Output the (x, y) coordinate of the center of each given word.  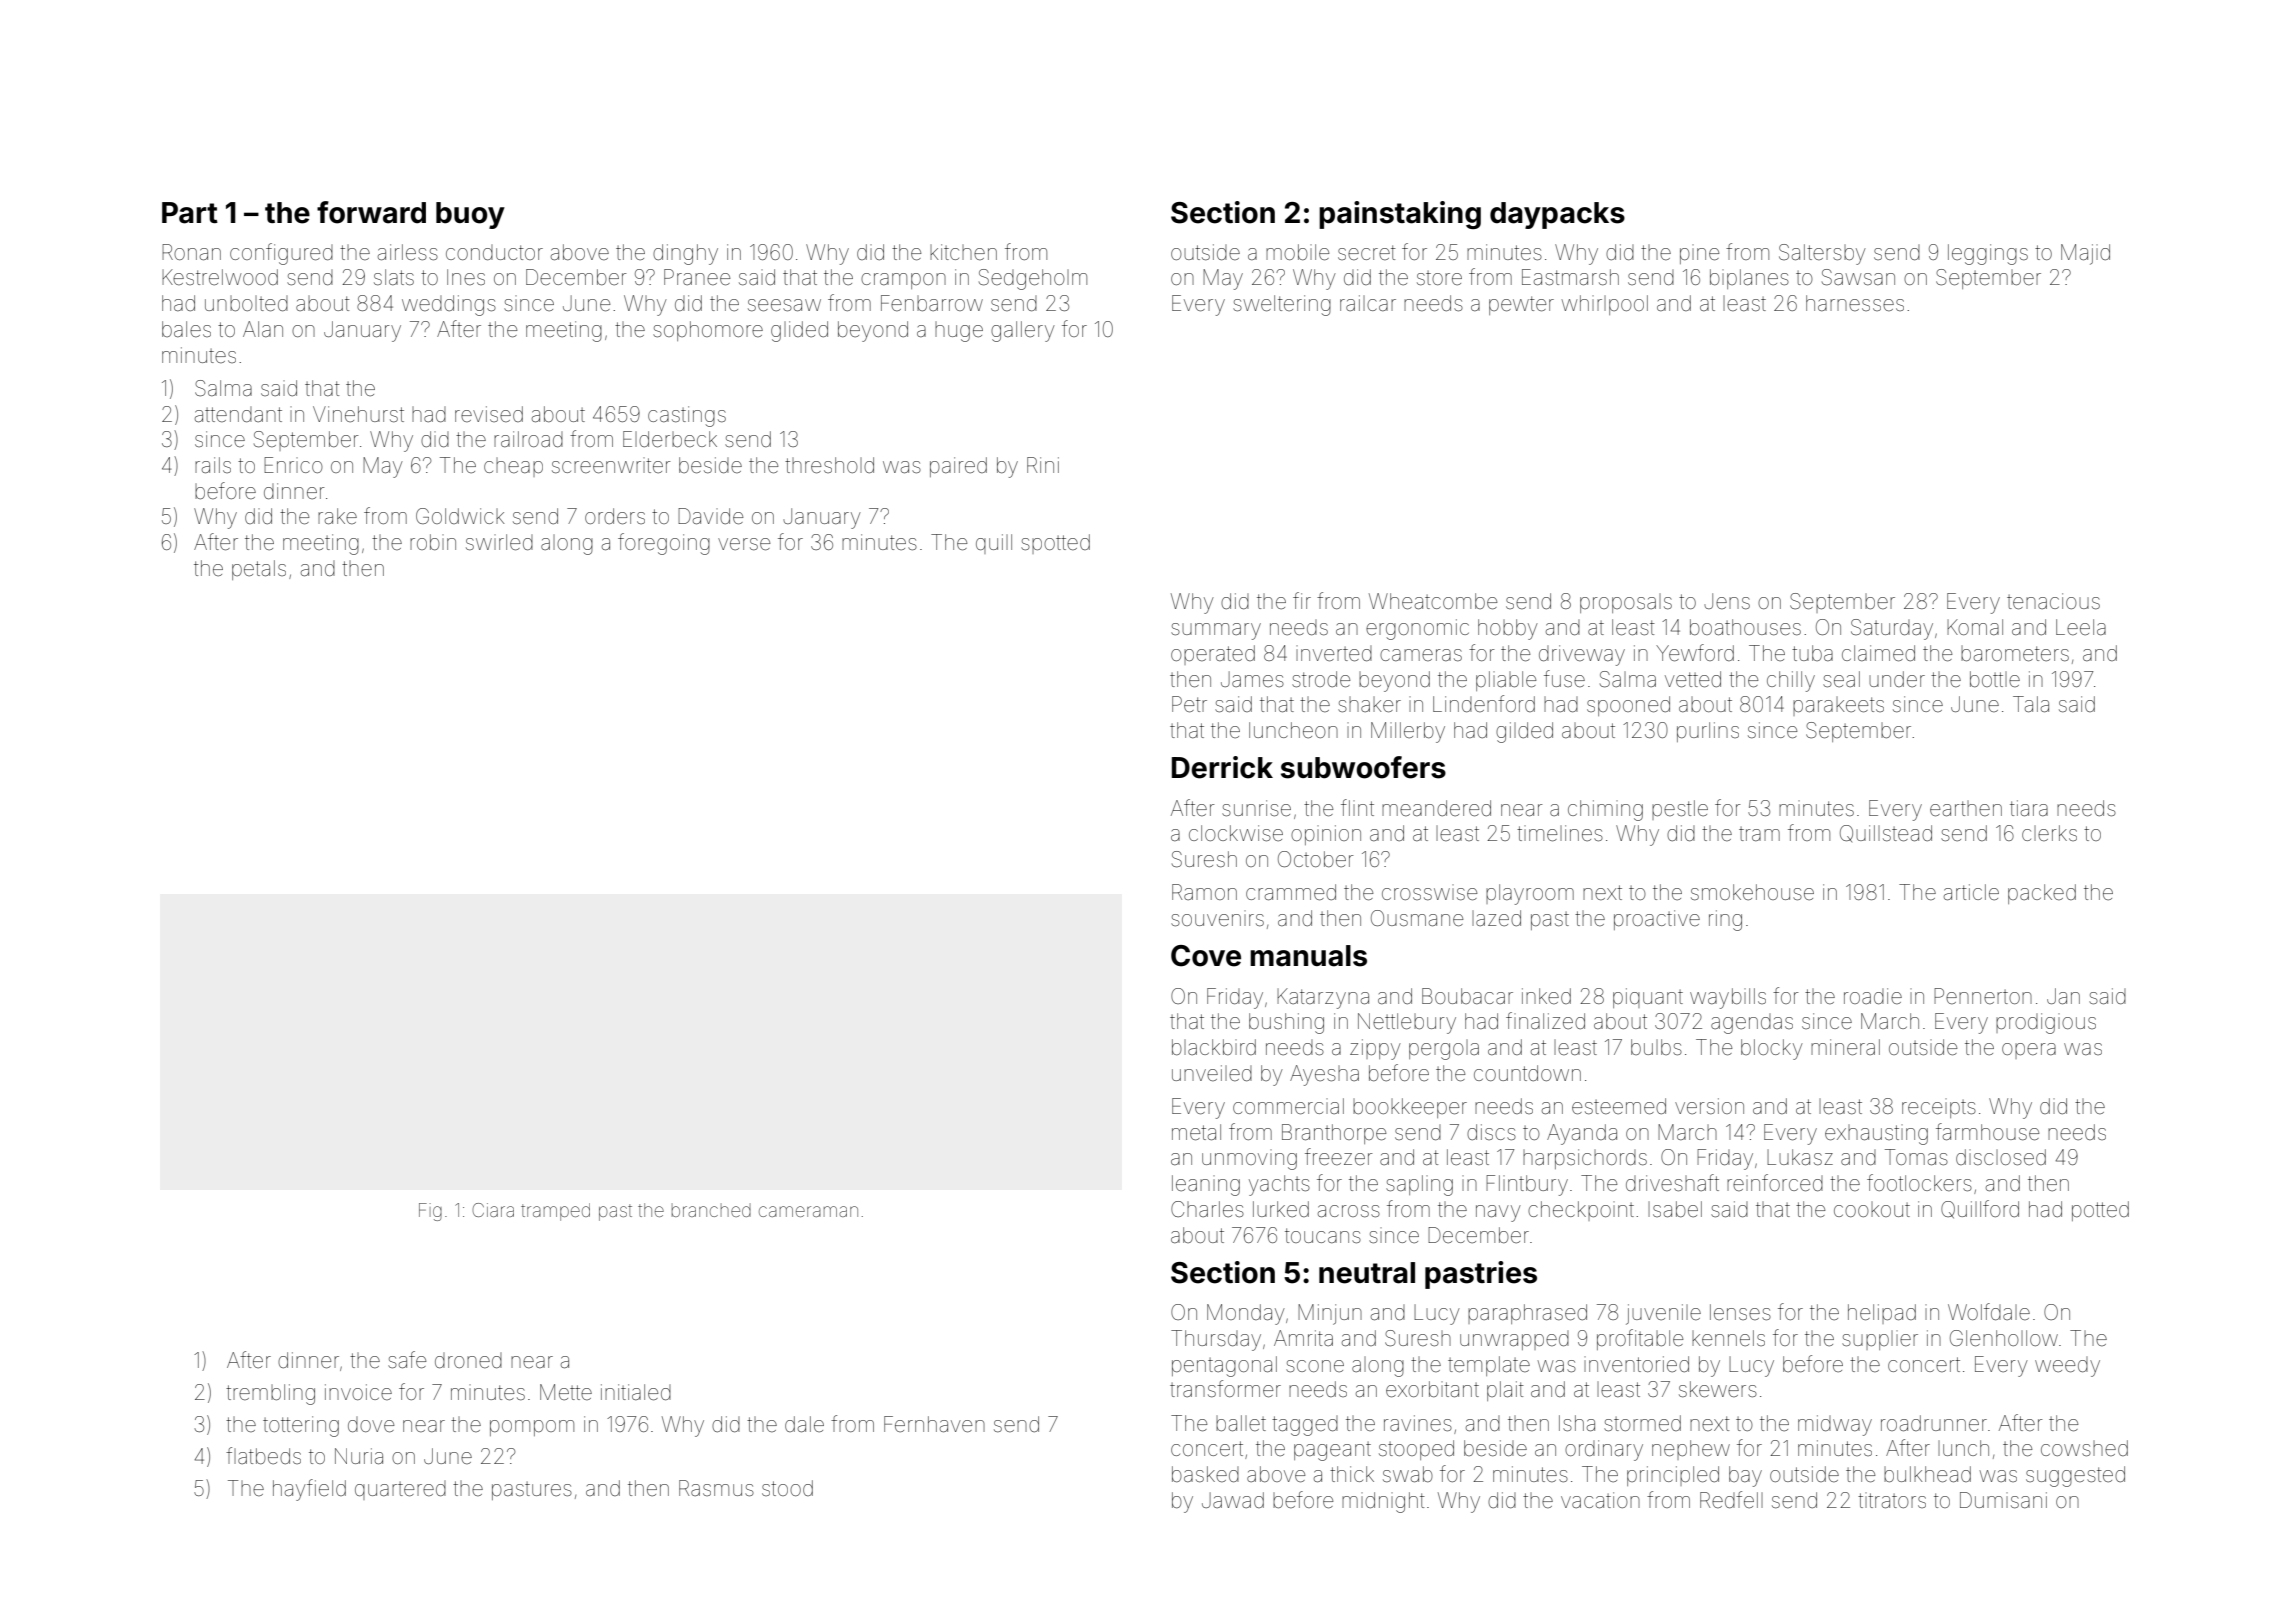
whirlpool (1604, 305)
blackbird (1214, 1047)
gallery (1023, 331)
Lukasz (1800, 1157)
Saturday (1892, 629)
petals (259, 570)
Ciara (493, 1210)
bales (186, 329)
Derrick (1222, 767)
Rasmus (716, 1488)
